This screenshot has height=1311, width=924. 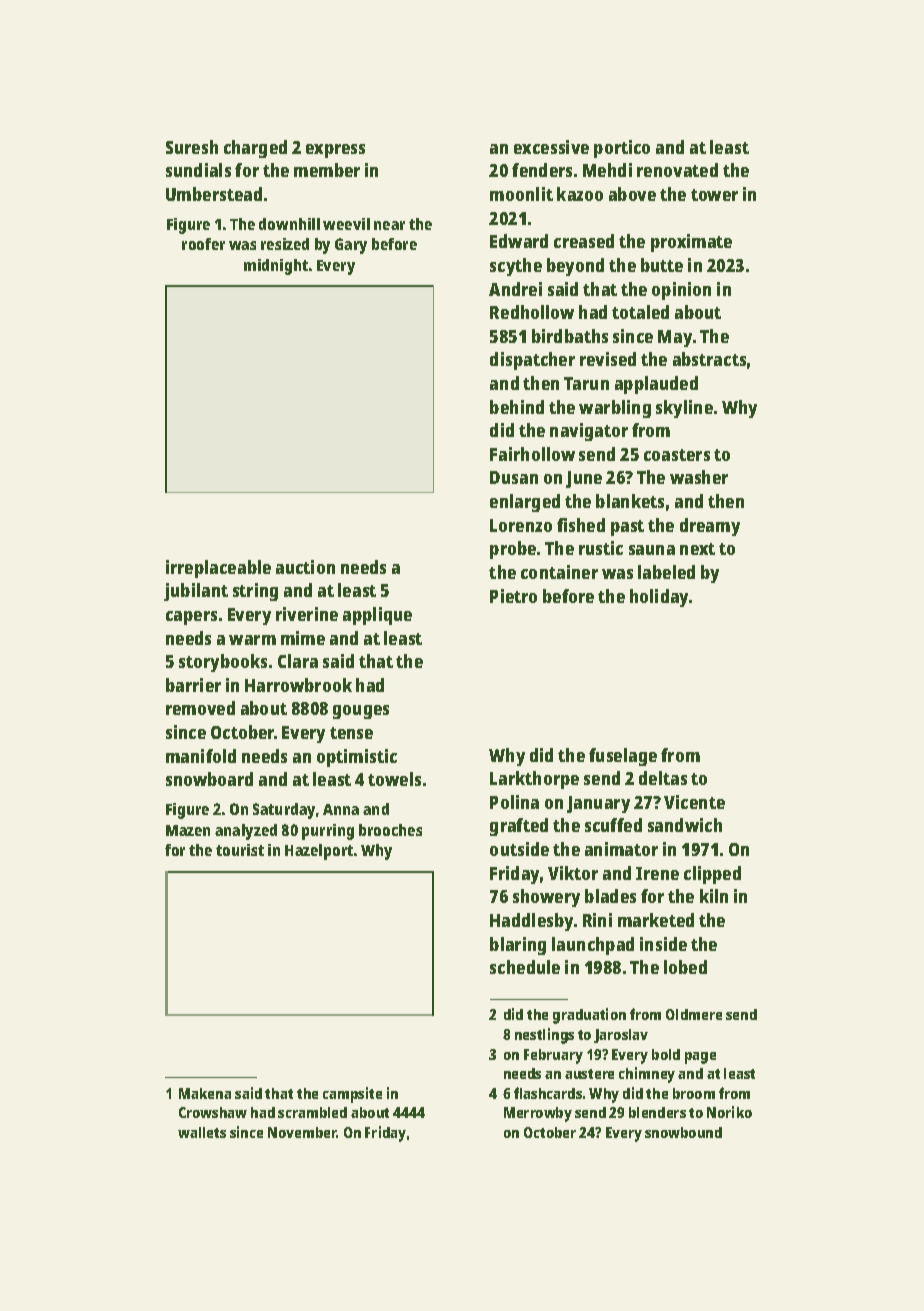 I want to click on behind, so click(x=517, y=407).
